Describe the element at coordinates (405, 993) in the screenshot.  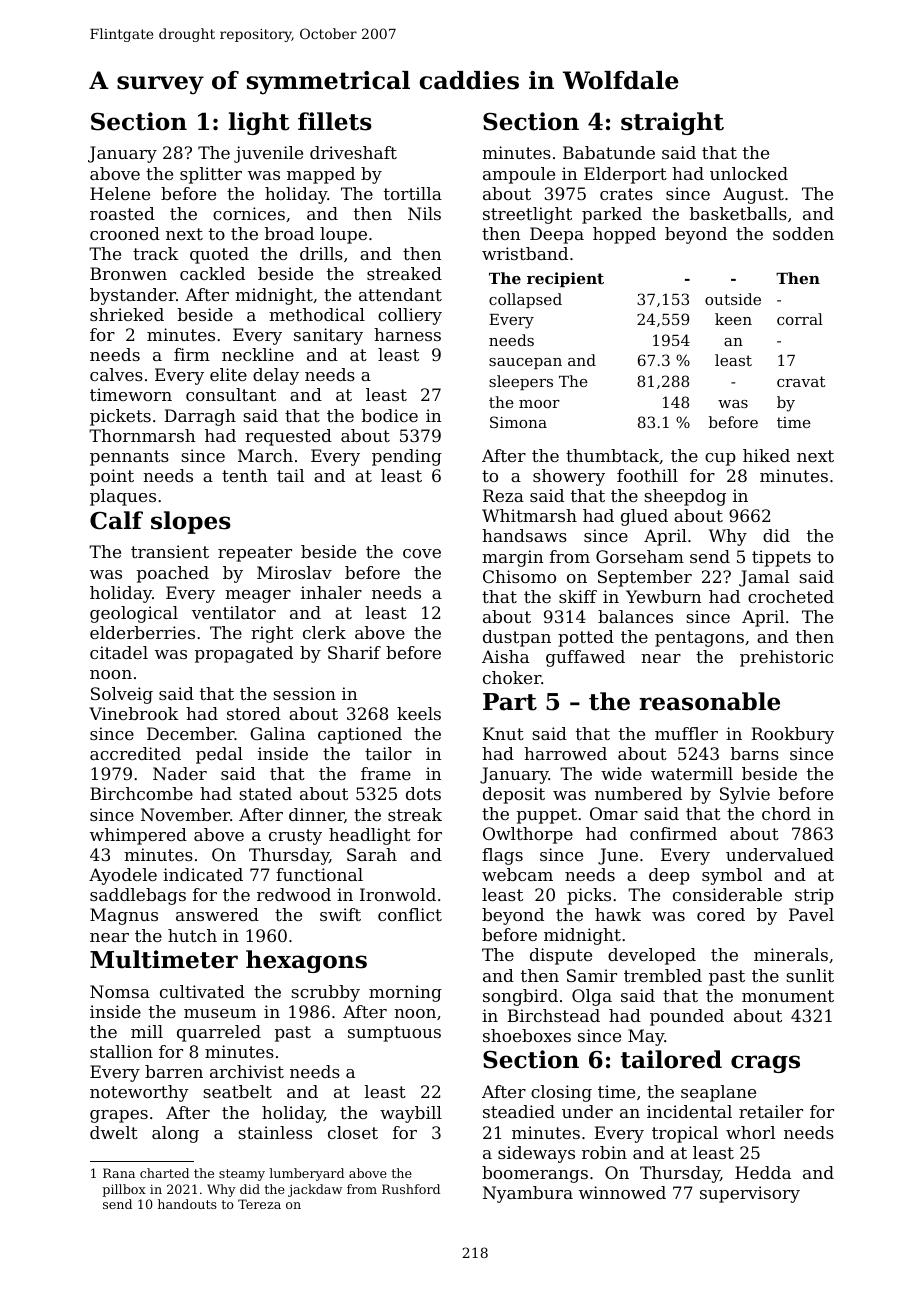
I see `morning` at that location.
